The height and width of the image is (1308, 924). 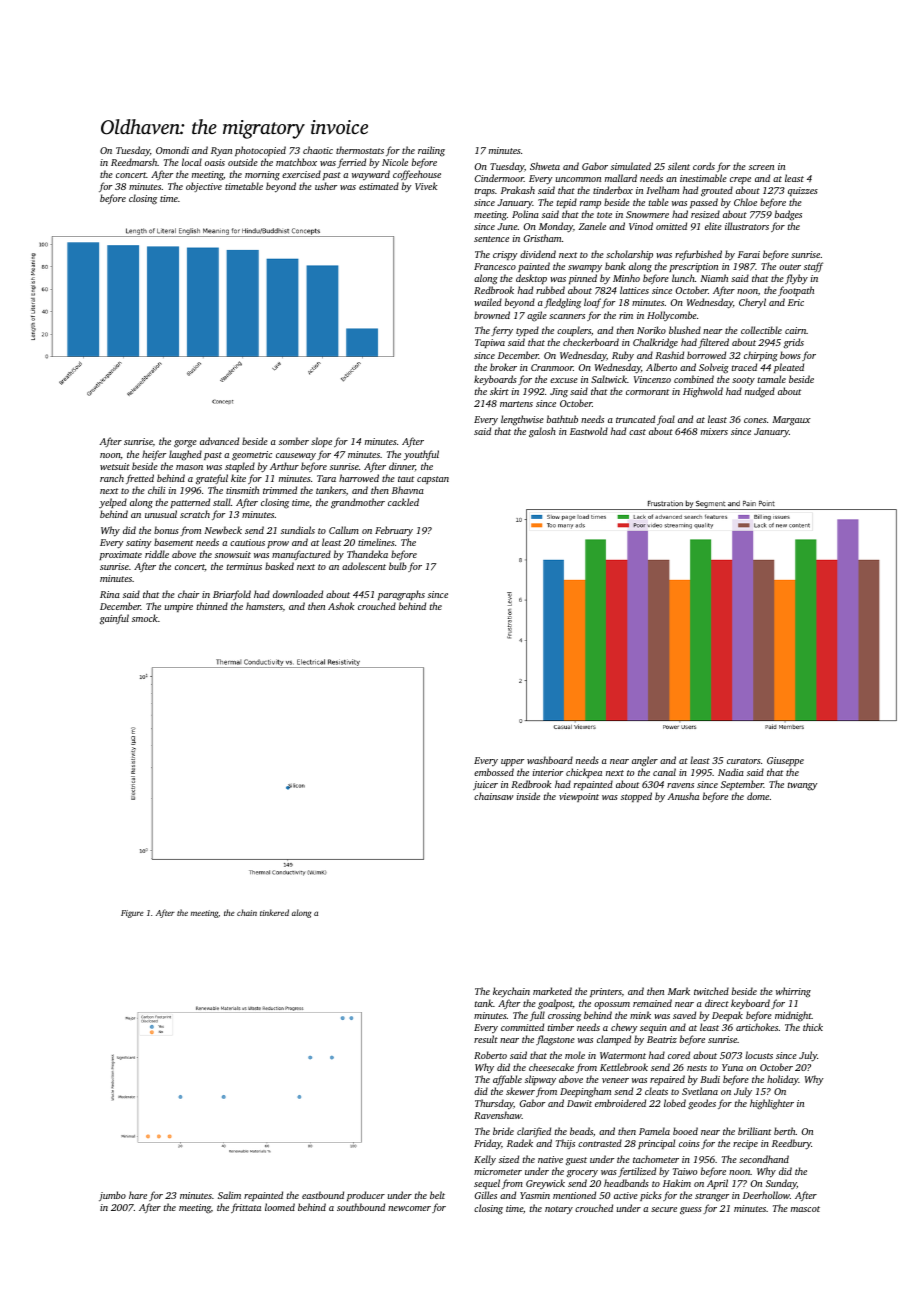 What do you see at coordinates (192, 162) in the image?
I see `local` at bounding box center [192, 162].
